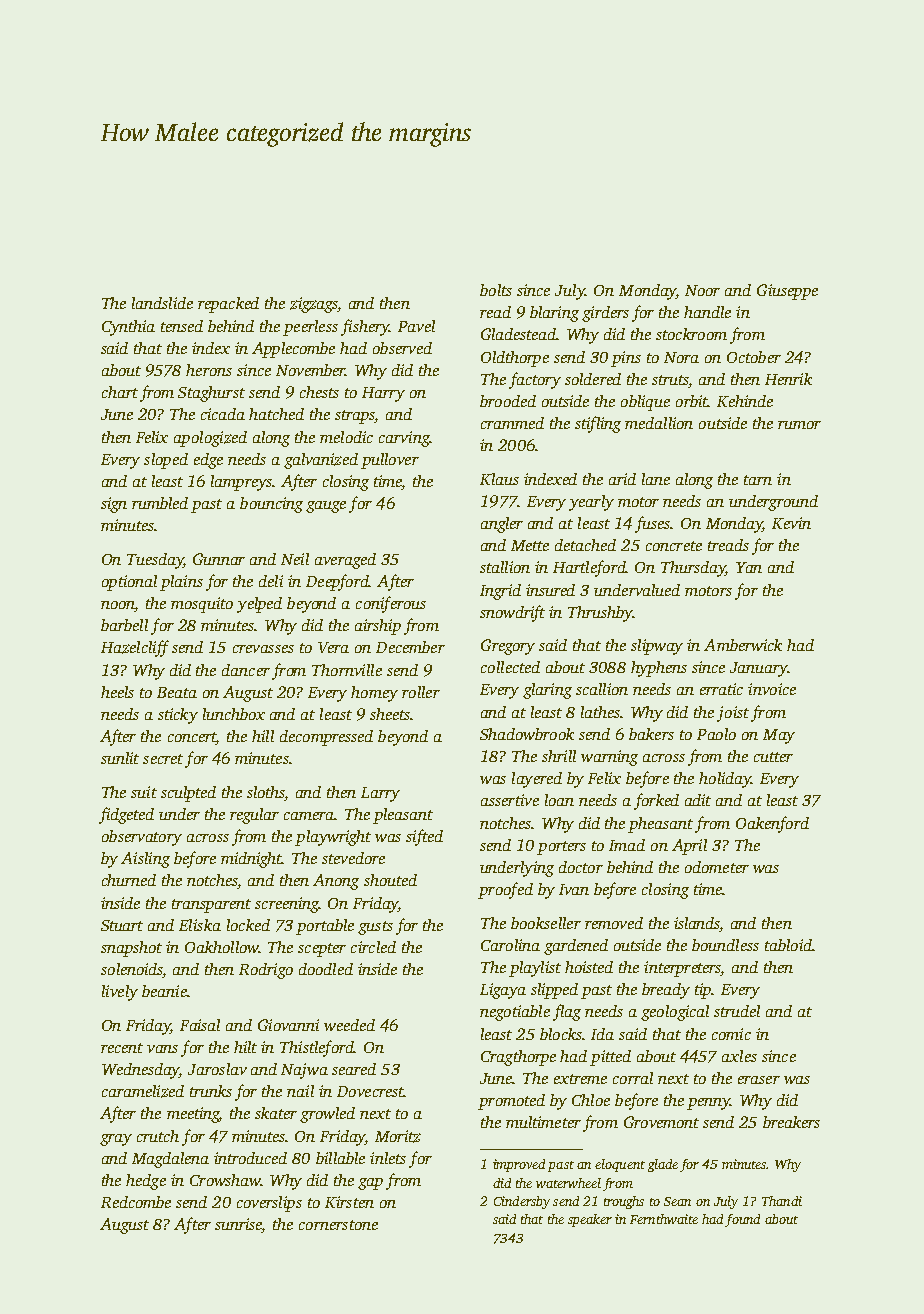 The image size is (924, 1314). I want to click on Thrushby, so click(600, 614).
